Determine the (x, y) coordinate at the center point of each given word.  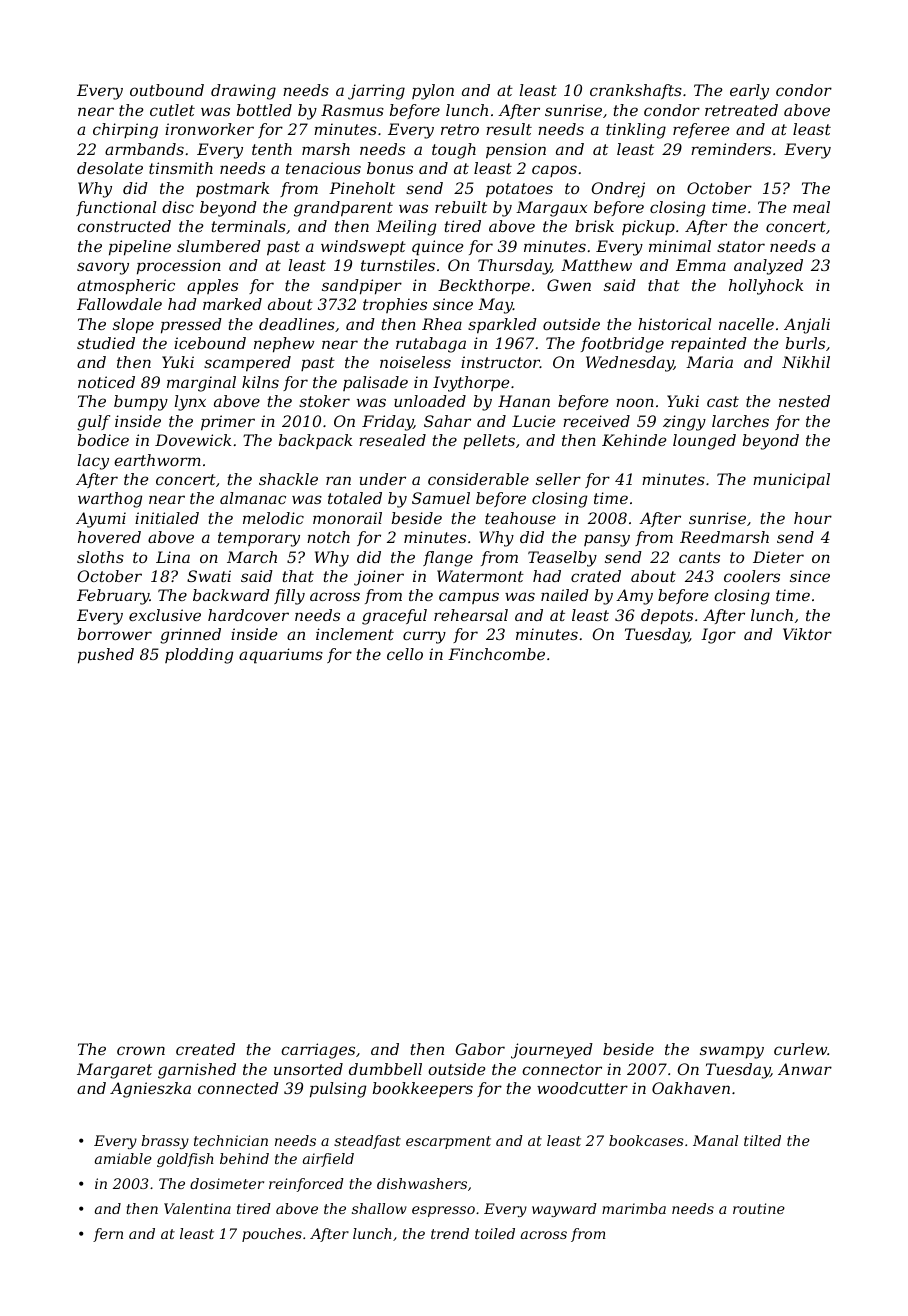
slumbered (219, 246)
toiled (495, 1233)
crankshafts (636, 91)
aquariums (281, 656)
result (509, 129)
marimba (634, 1208)
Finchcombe (496, 654)
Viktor (807, 634)
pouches (272, 1235)
